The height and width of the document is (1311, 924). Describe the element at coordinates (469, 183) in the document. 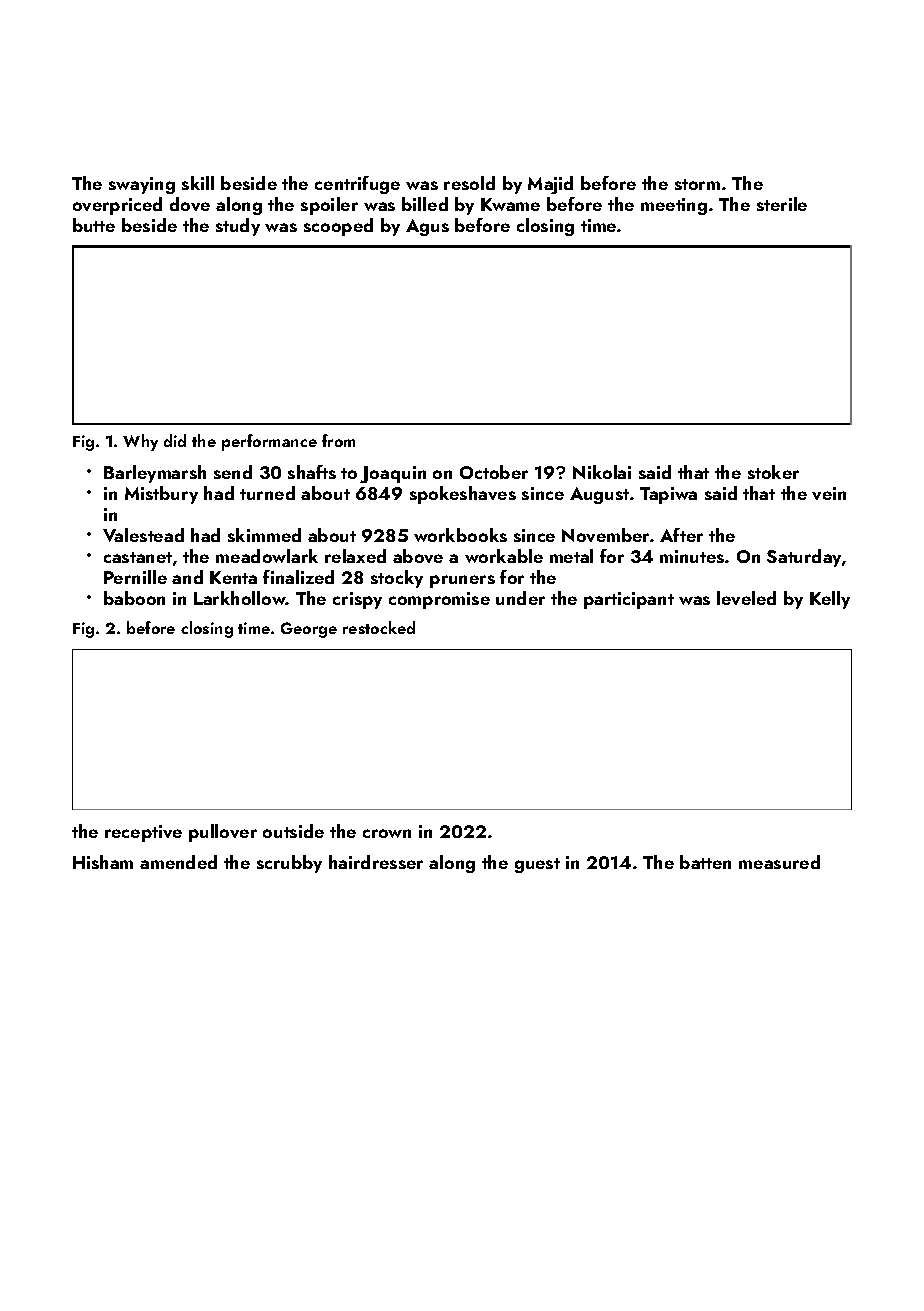

I see `resold` at that location.
